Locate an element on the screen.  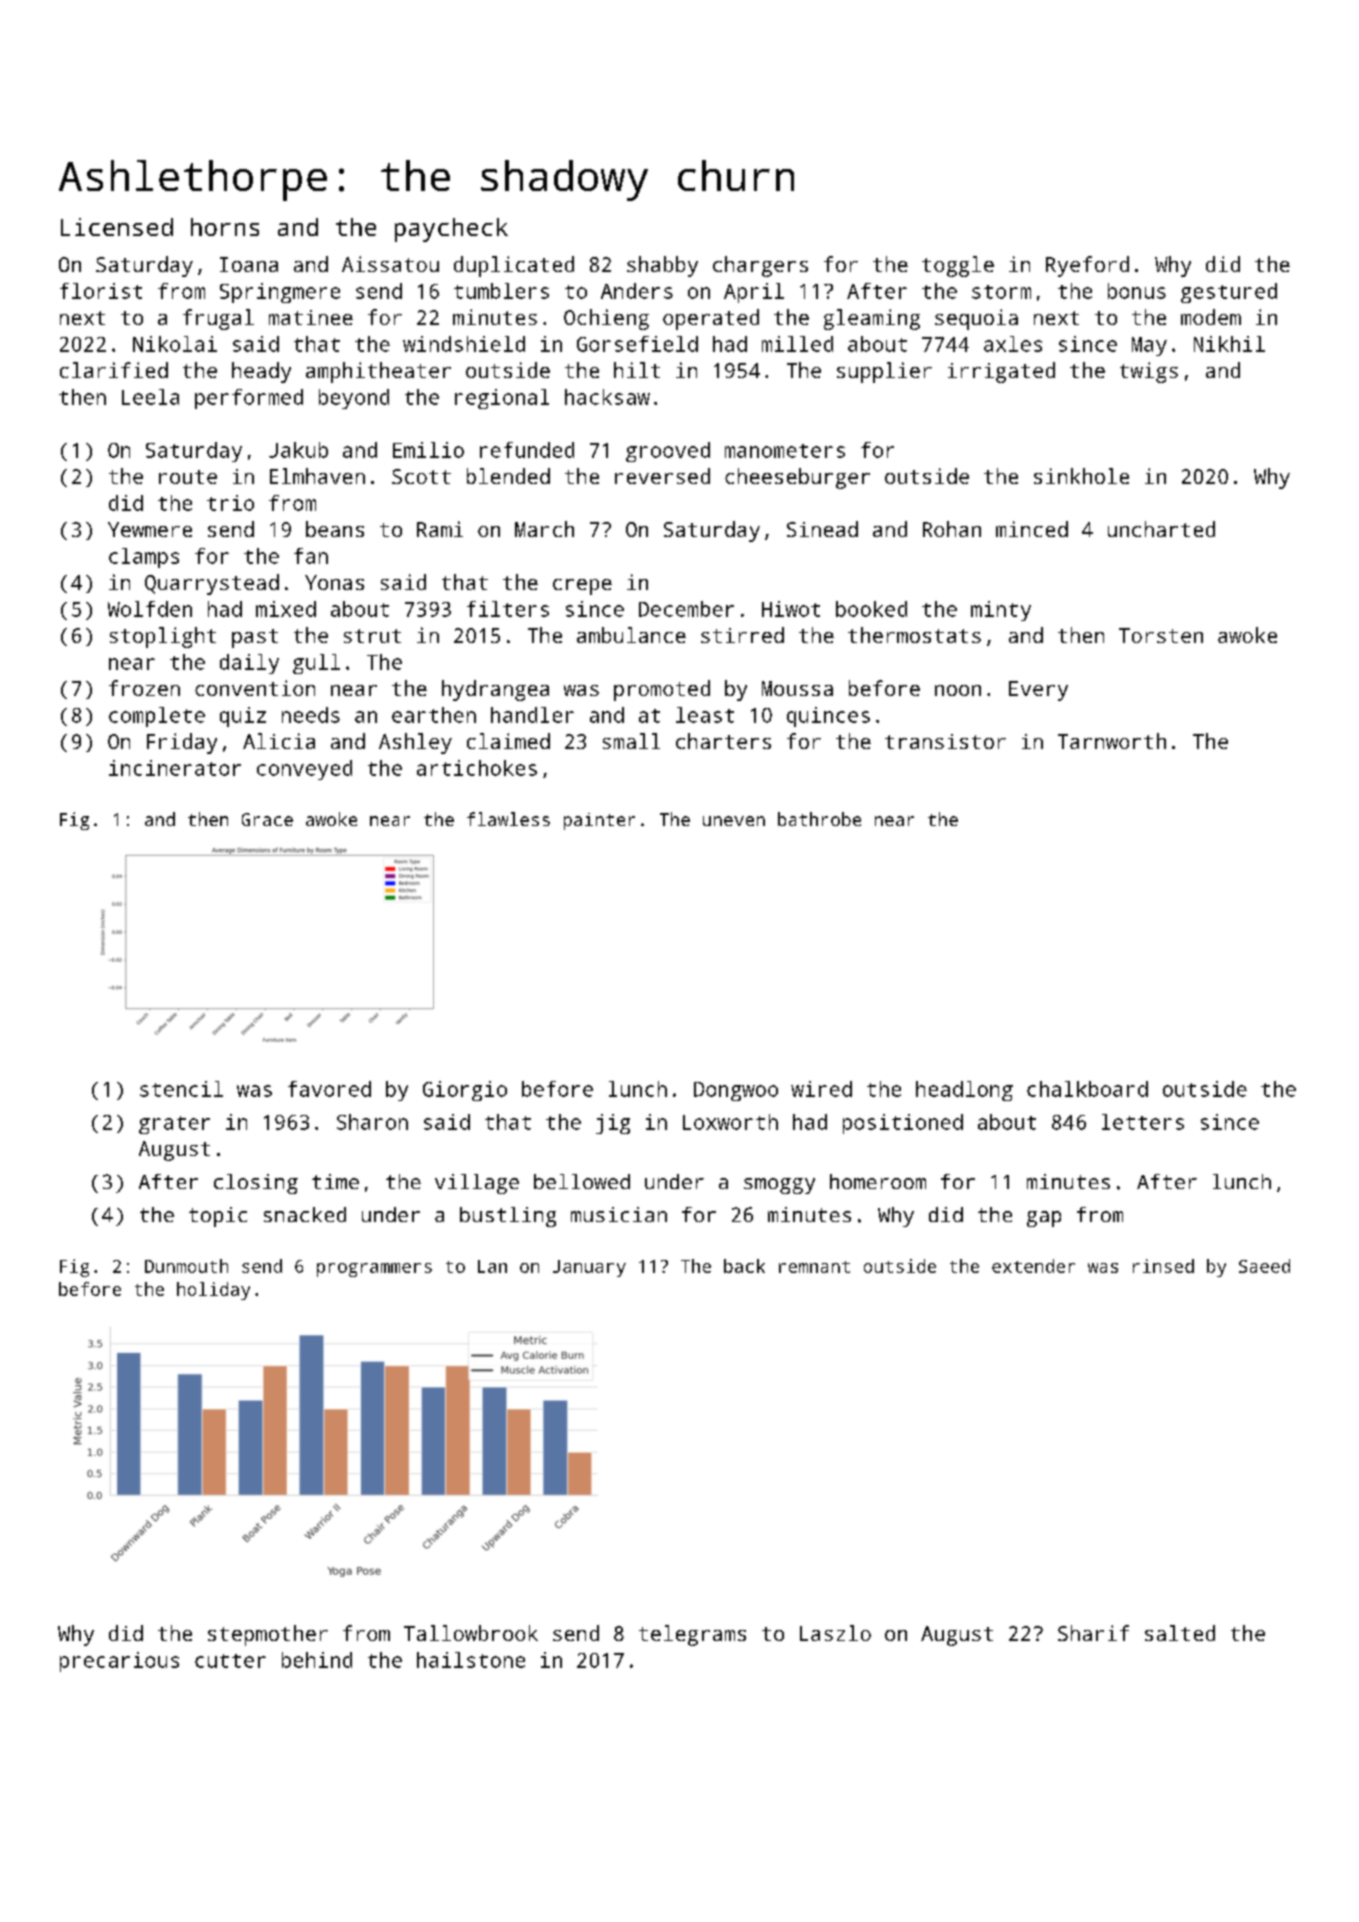
heady is located at coordinates (261, 372).
